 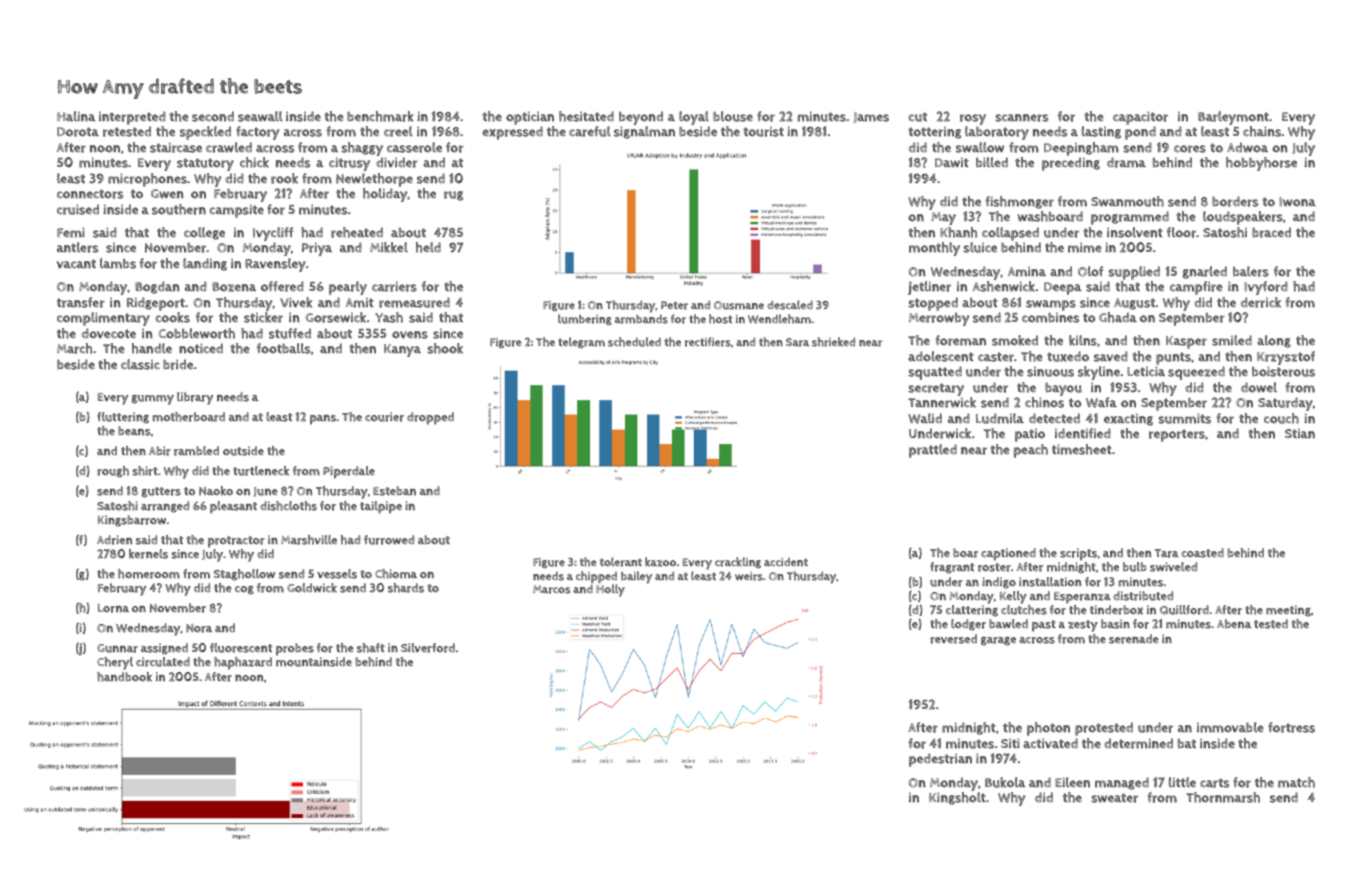 What do you see at coordinates (243, 663) in the screenshot?
I see `haphazard` at bounding box center [243, 663].
